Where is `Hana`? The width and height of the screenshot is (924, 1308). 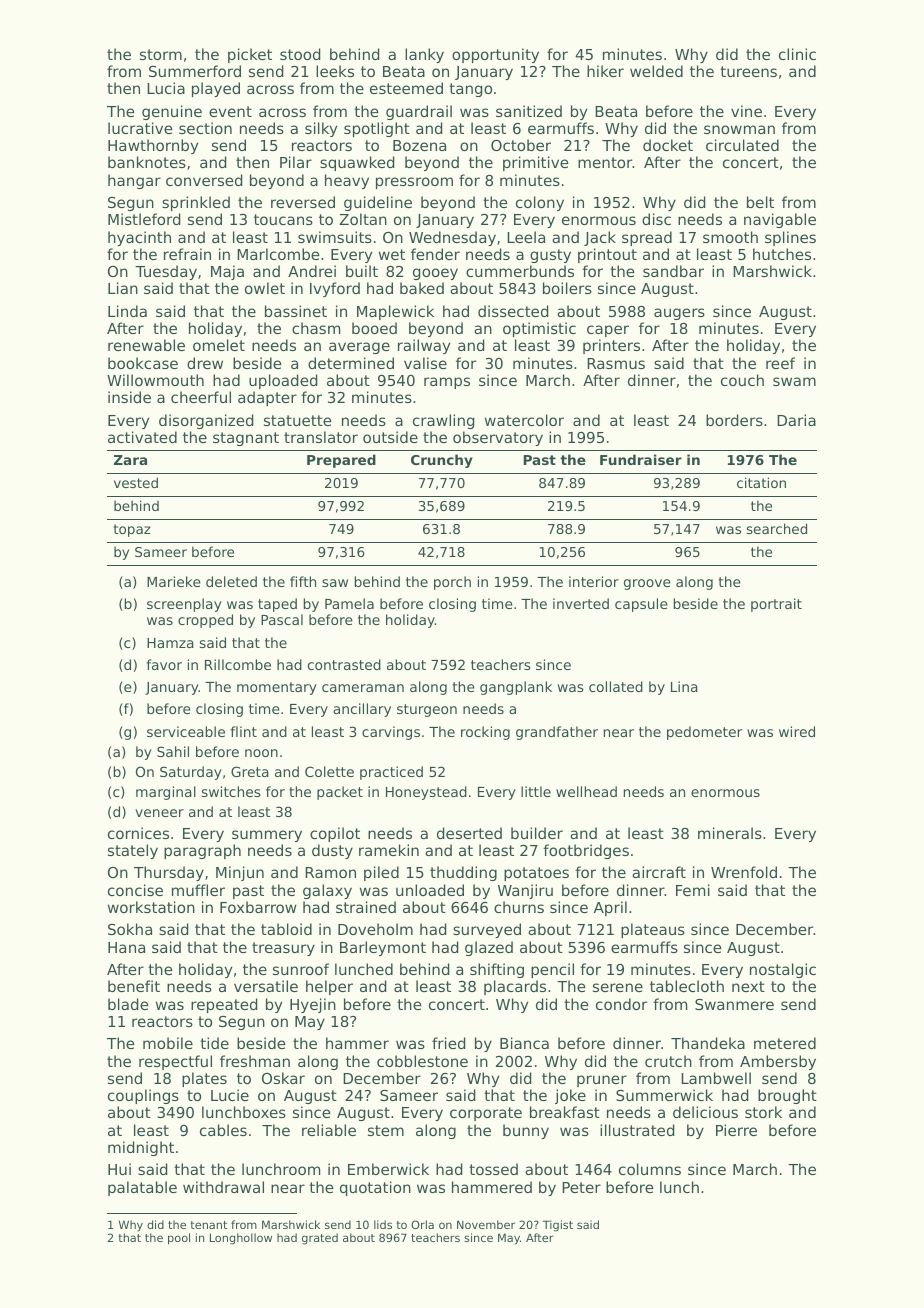
Hana is located at coordinates (126, 947).
